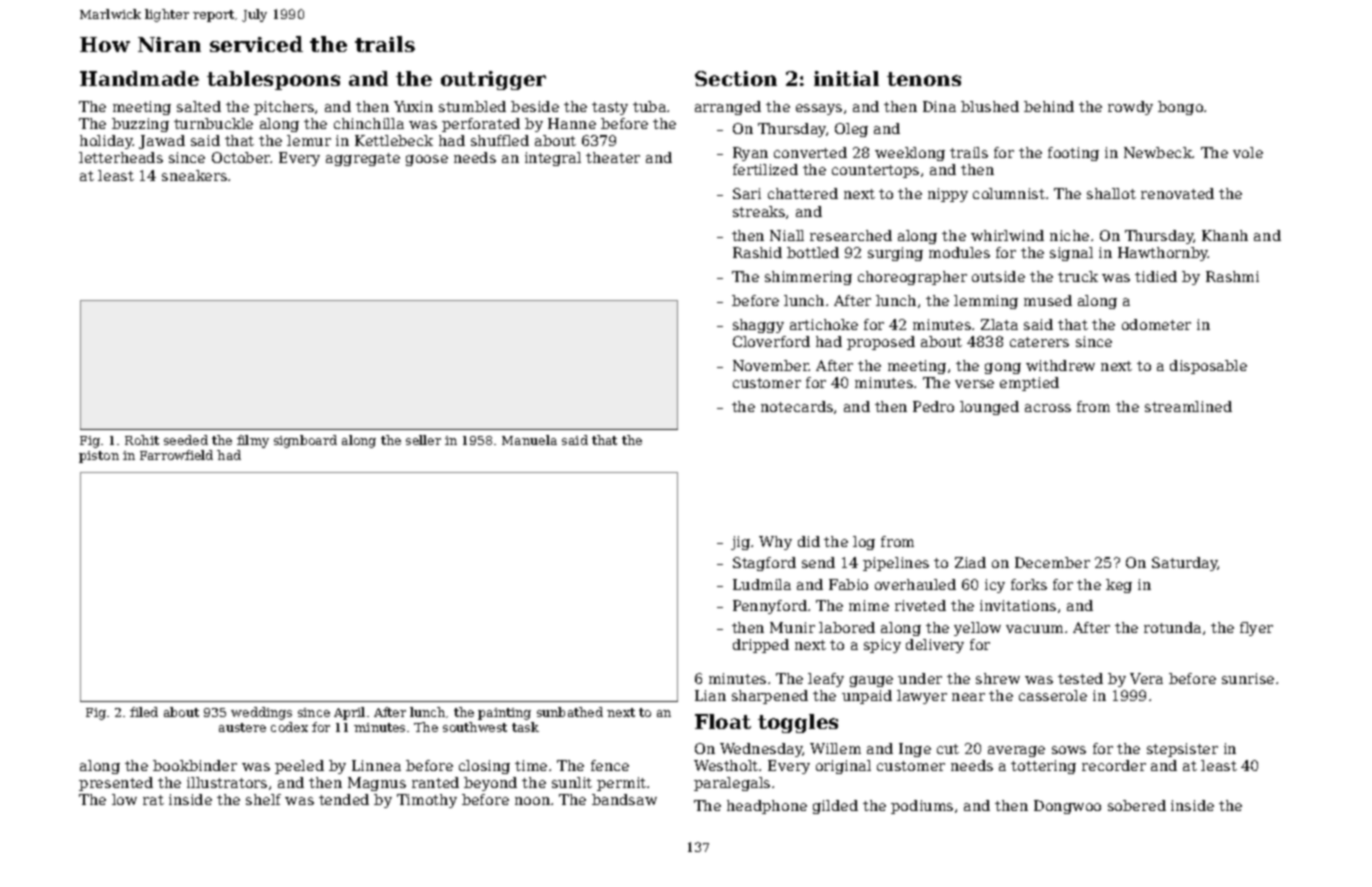  I want to click on renovated, so click(1177, 193).
